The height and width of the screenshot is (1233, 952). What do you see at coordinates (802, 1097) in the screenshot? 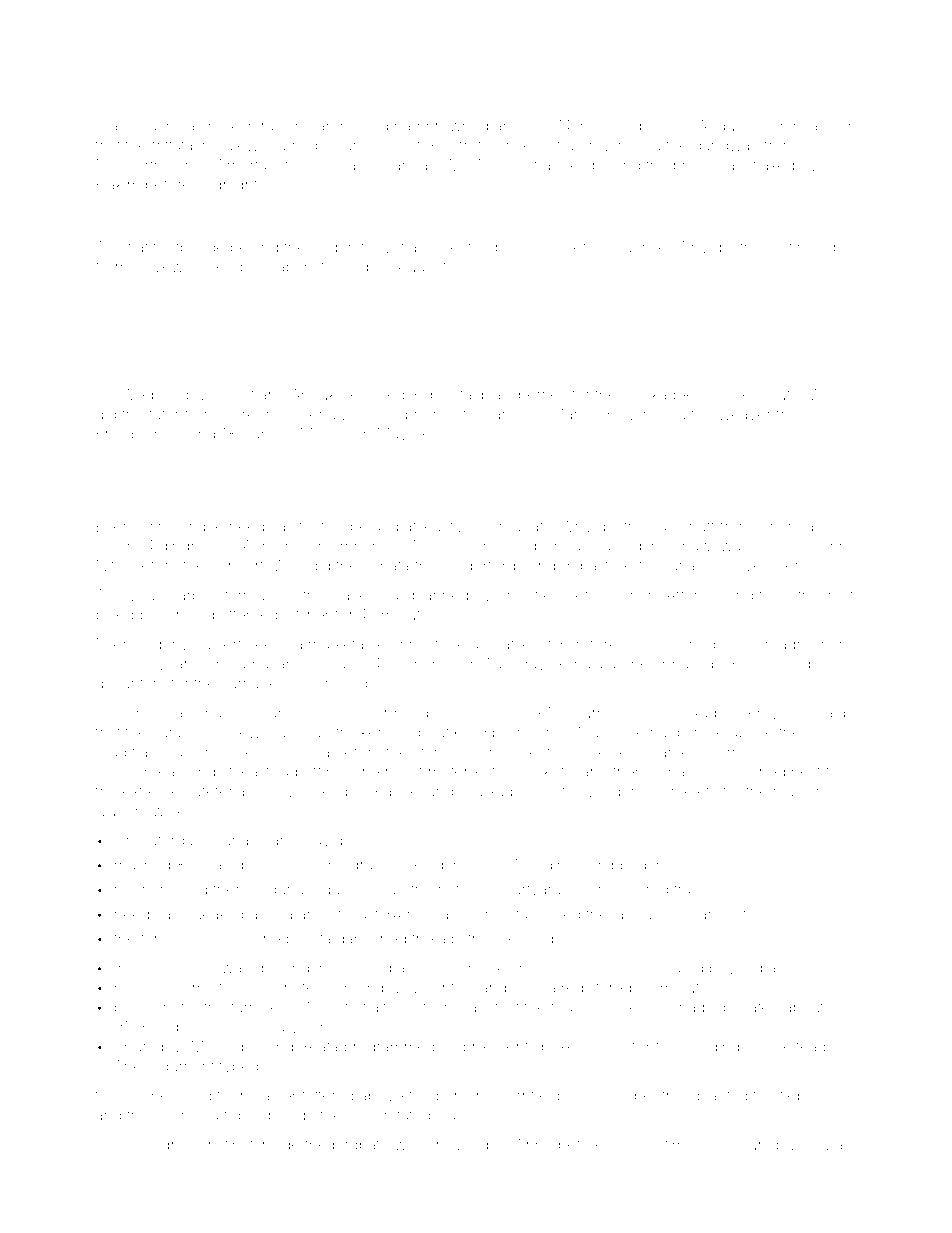
I see `tiepins` at bounding box center [802, 1097].
